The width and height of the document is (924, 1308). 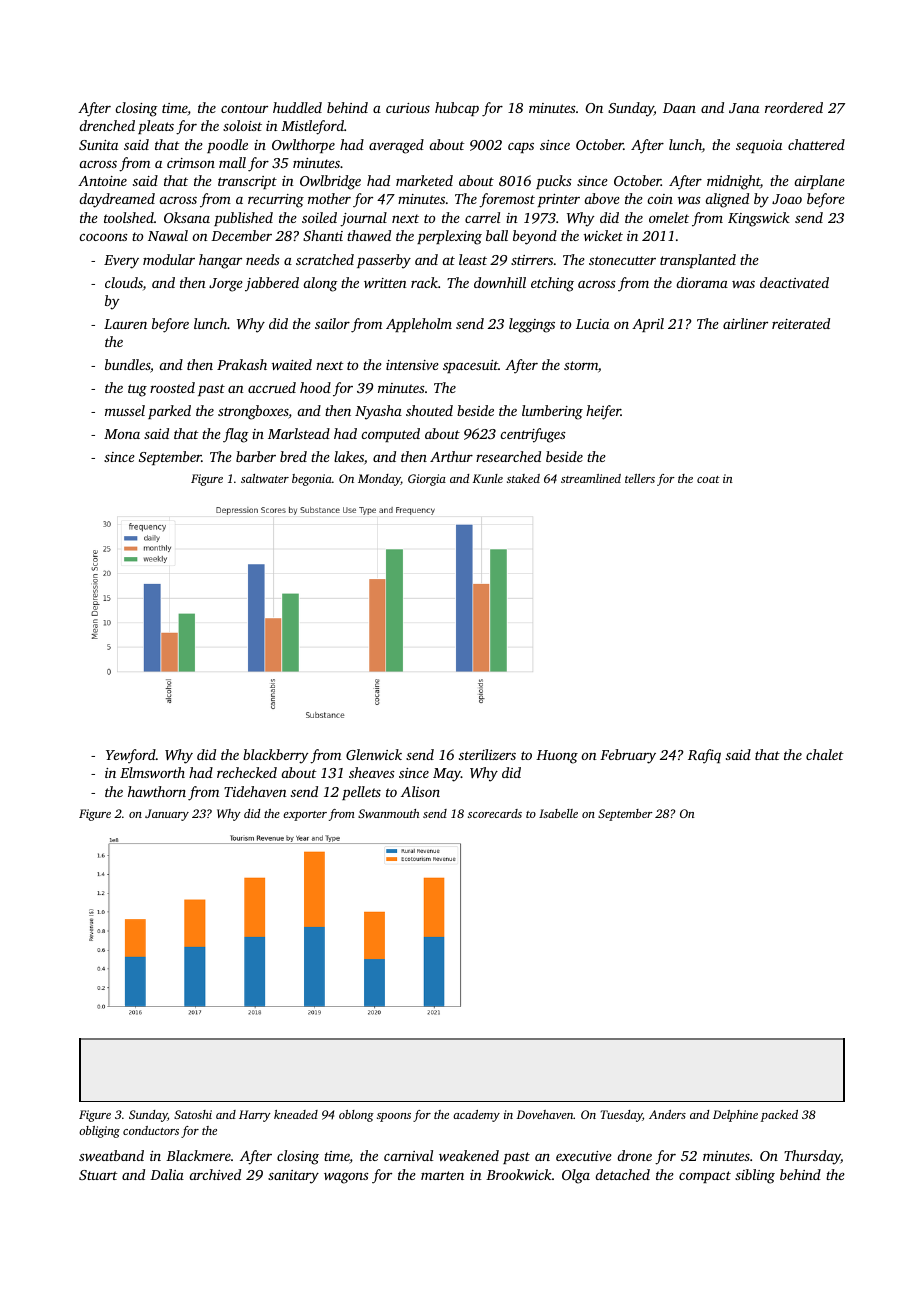 I want to click on blackberry, so click(x=276, y=756).
